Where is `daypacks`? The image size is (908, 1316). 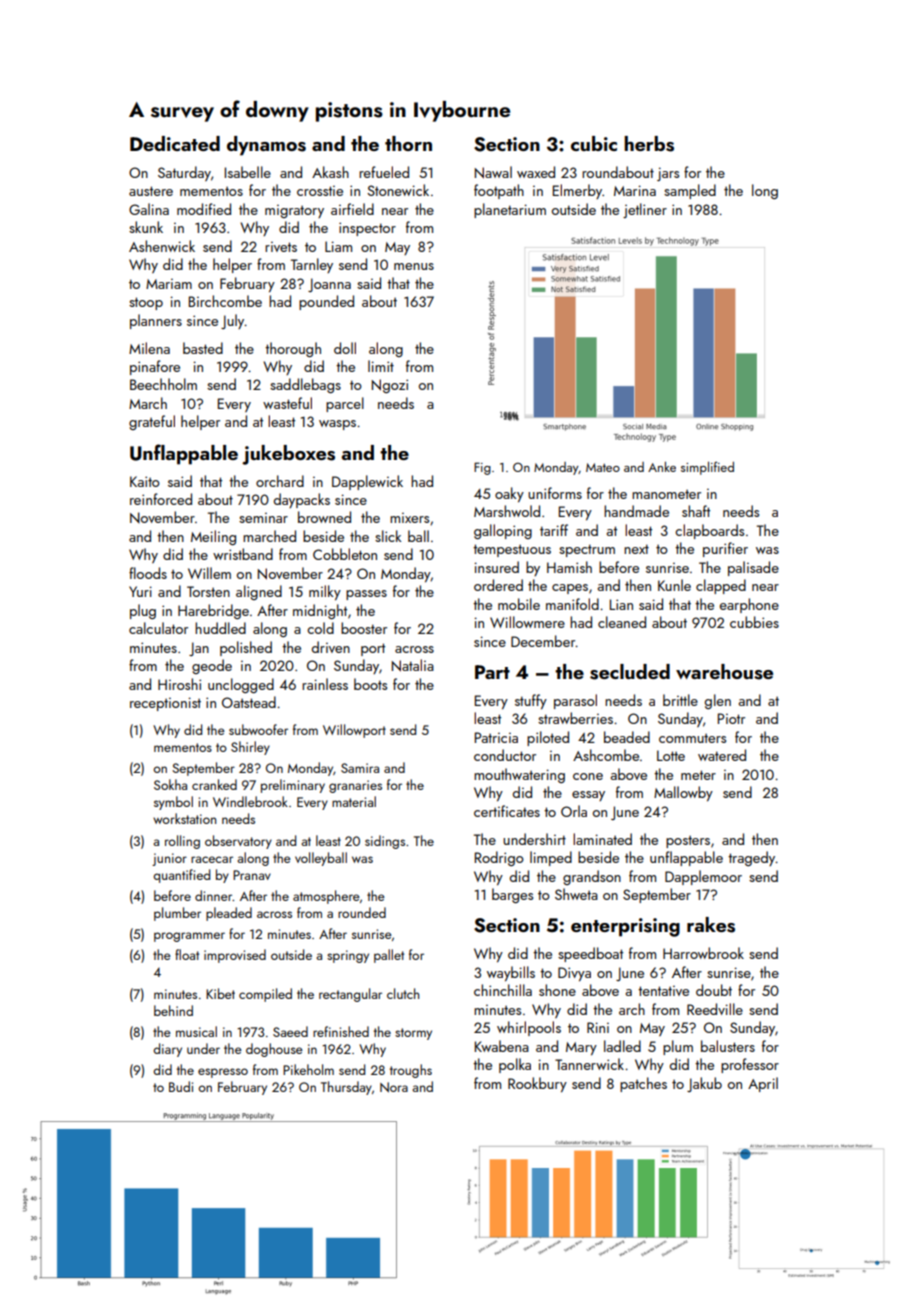 daypacks is located at coordinates (302, 500).
